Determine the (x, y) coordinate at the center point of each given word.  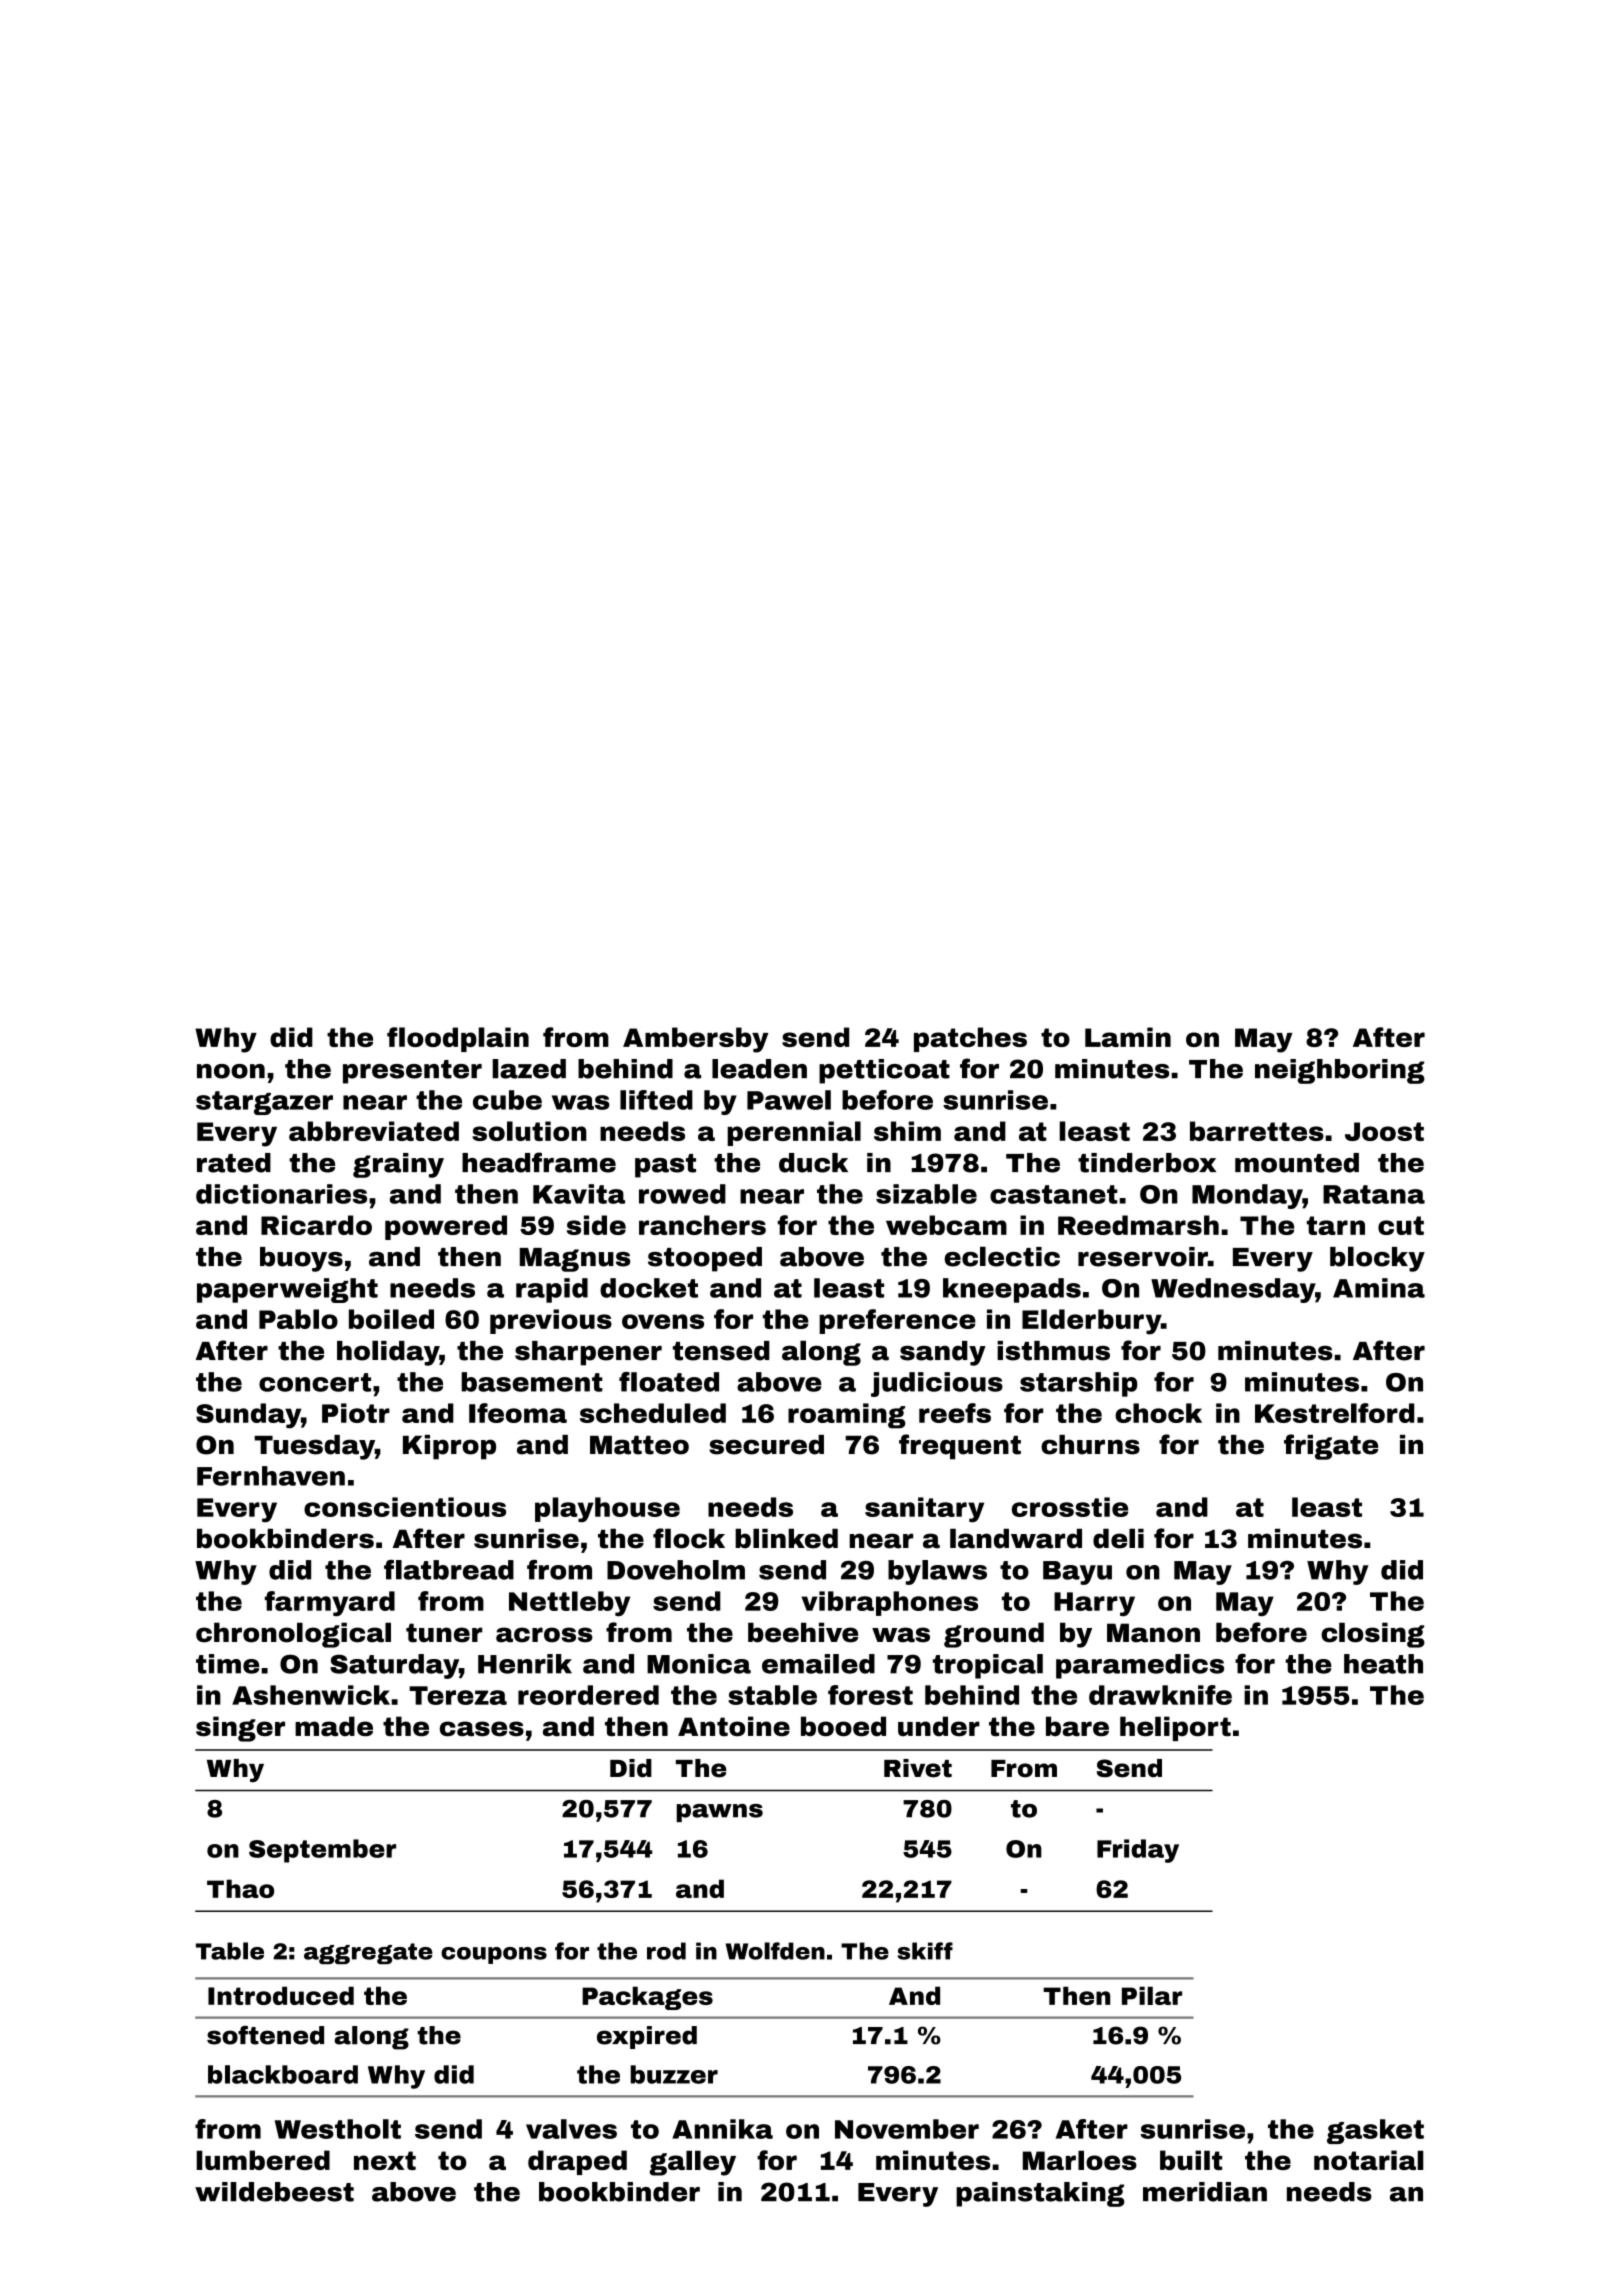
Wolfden (775, 1951)
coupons (494, 1955)
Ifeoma (518, 1413)
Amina (1379, 1288)
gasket (1375, 2131)
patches (970, 1039)
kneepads (1012, 1290)
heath (1383, 1664)
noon (231, 1071)
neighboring (1340, 1071)
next (385, 2160)
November (907, 2129)
